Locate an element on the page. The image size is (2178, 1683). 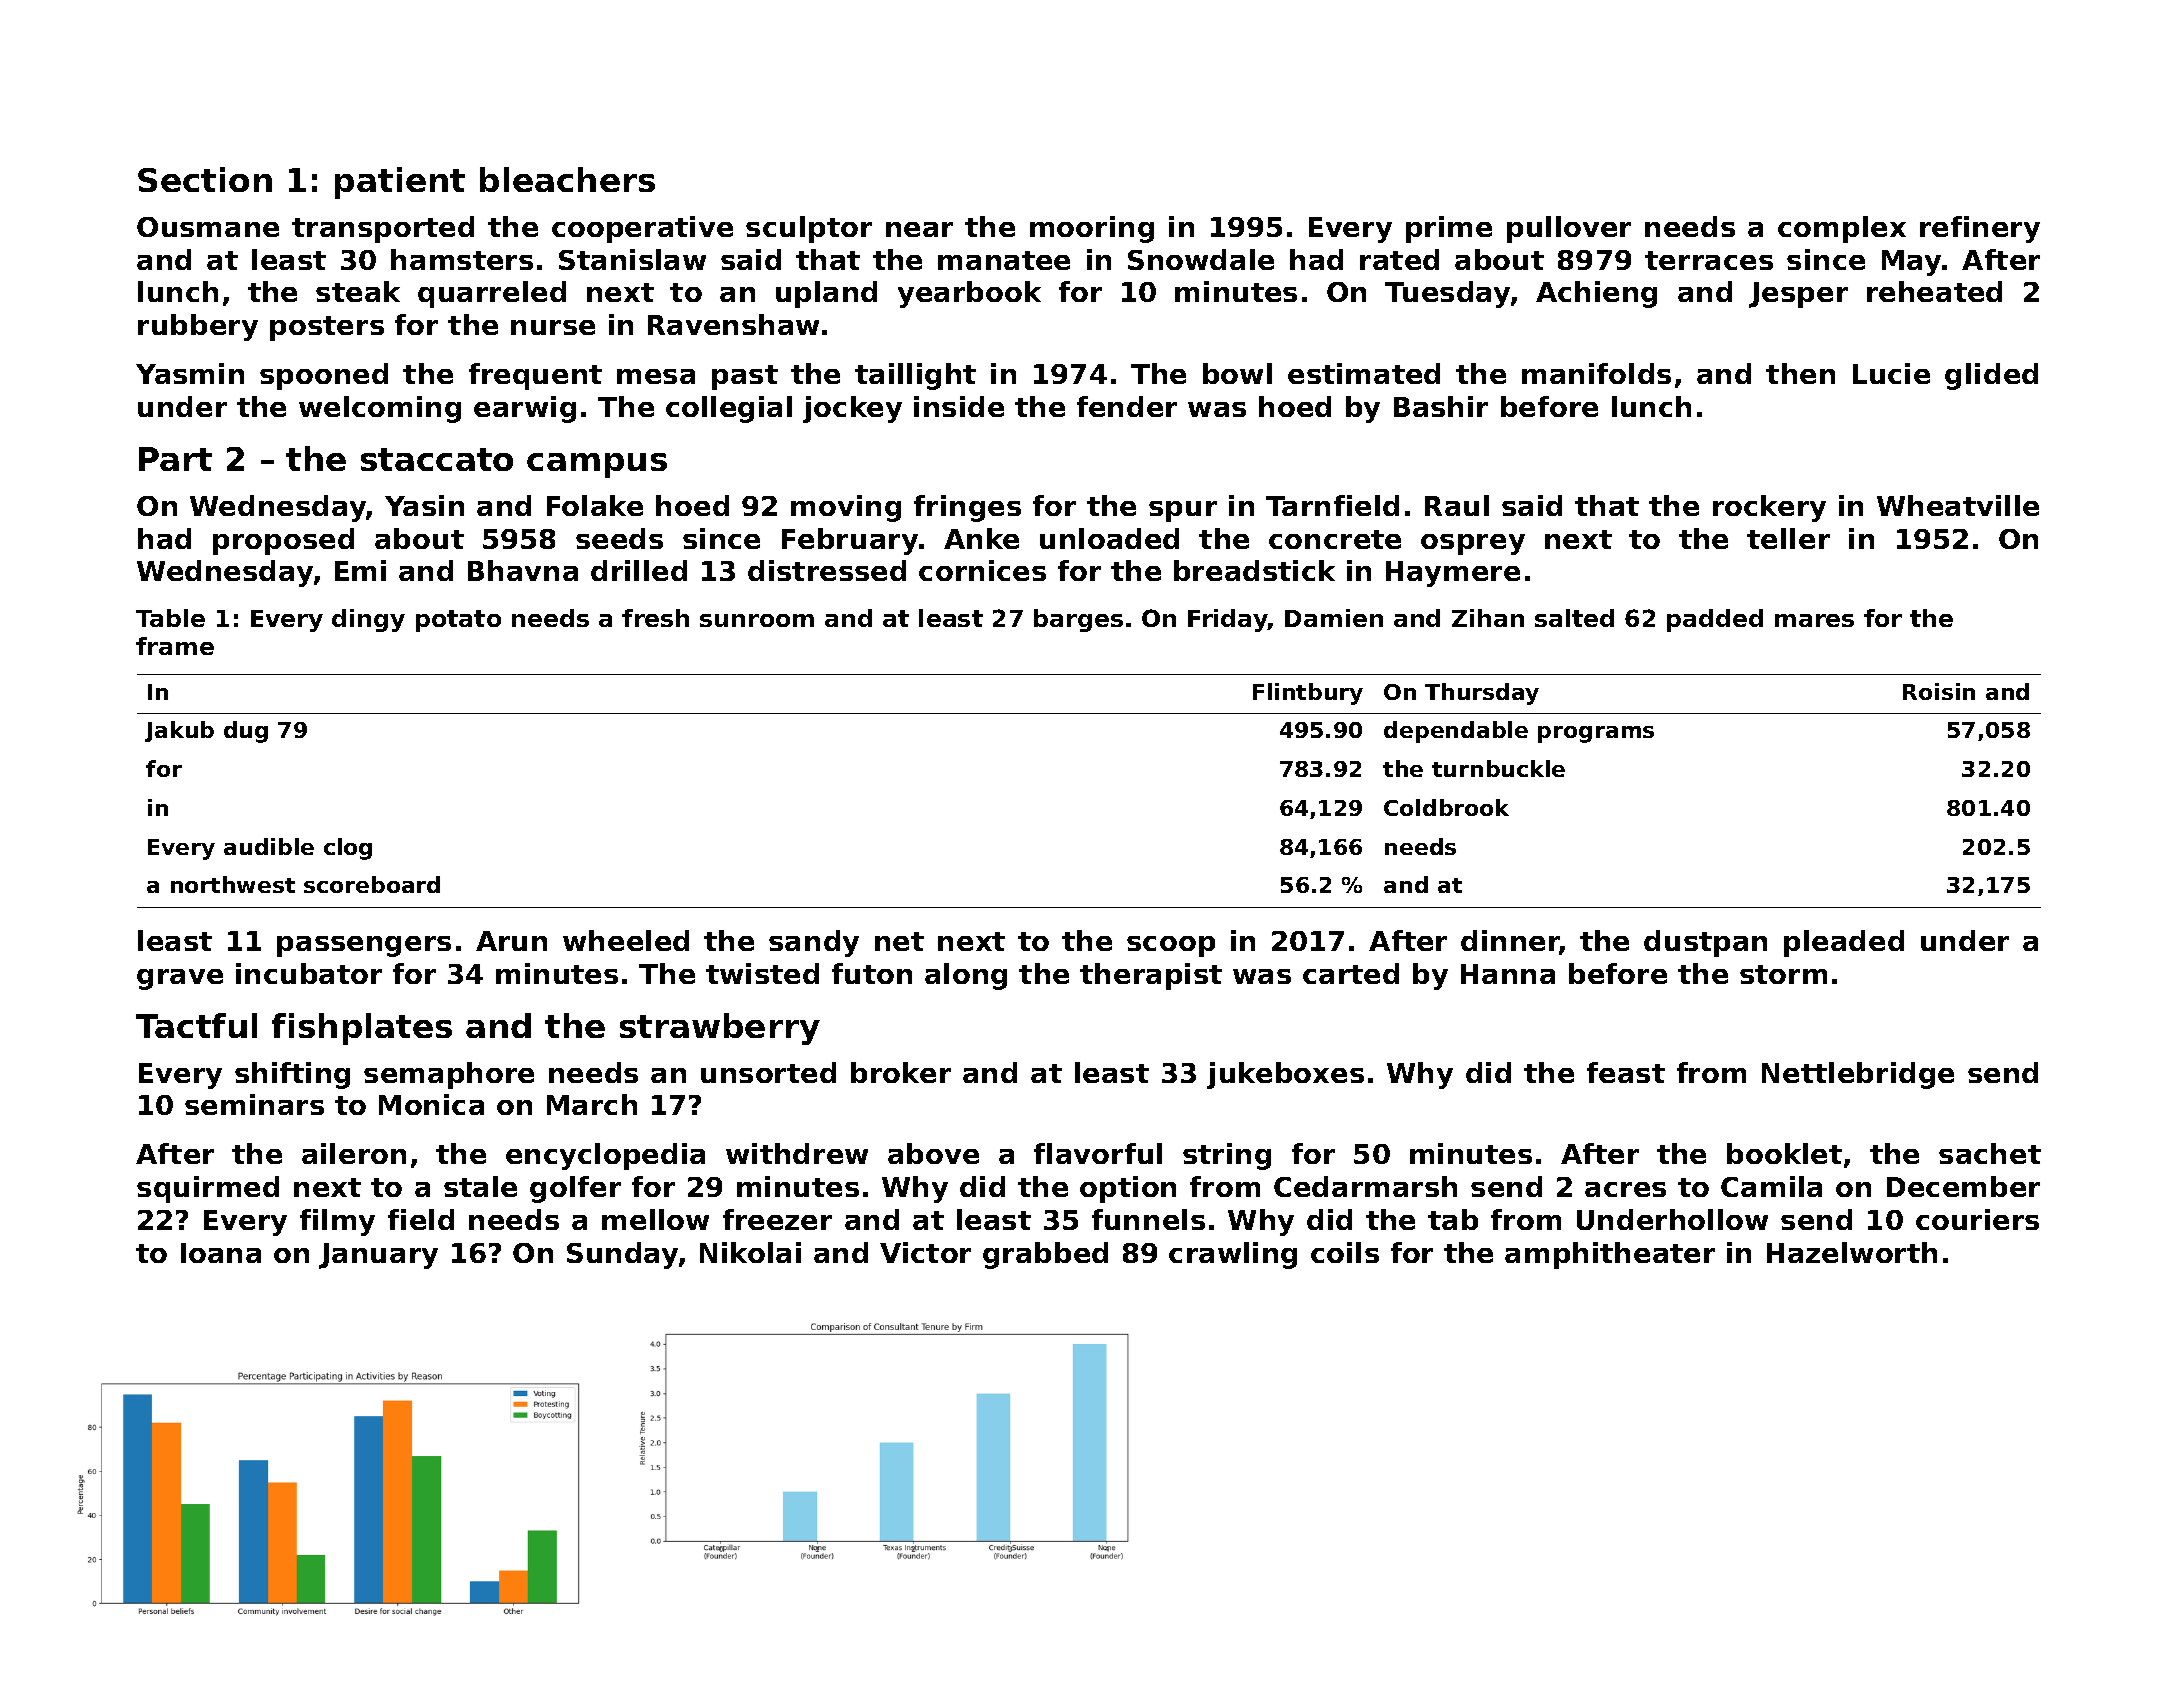
proposed is located at coordinates (283, 541).
